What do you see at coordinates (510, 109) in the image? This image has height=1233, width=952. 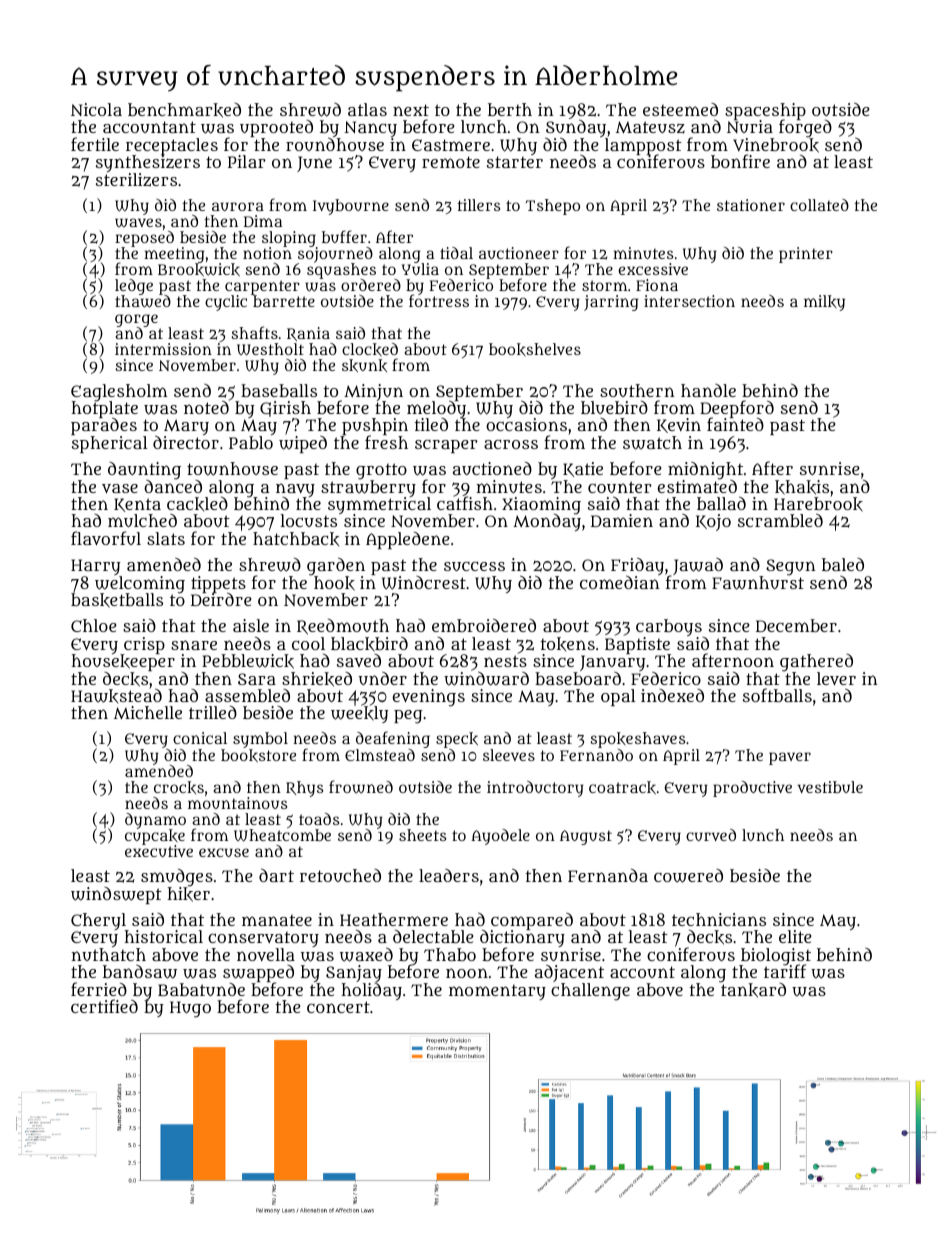 I see `berth` at bounding box center [510, 109].
